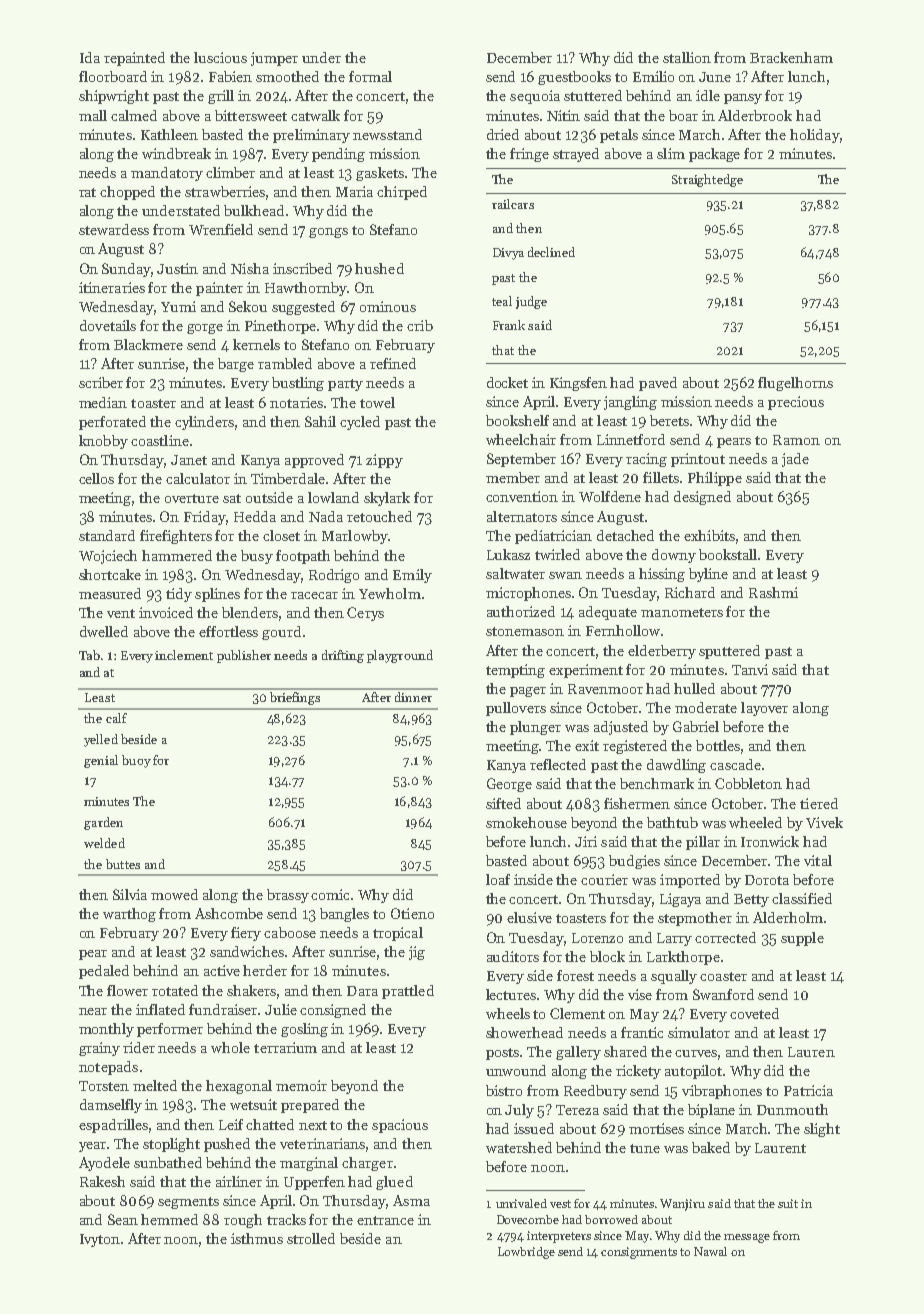 This page has height=1314, width=924. I want to click on notaries, so click(296, 402).
